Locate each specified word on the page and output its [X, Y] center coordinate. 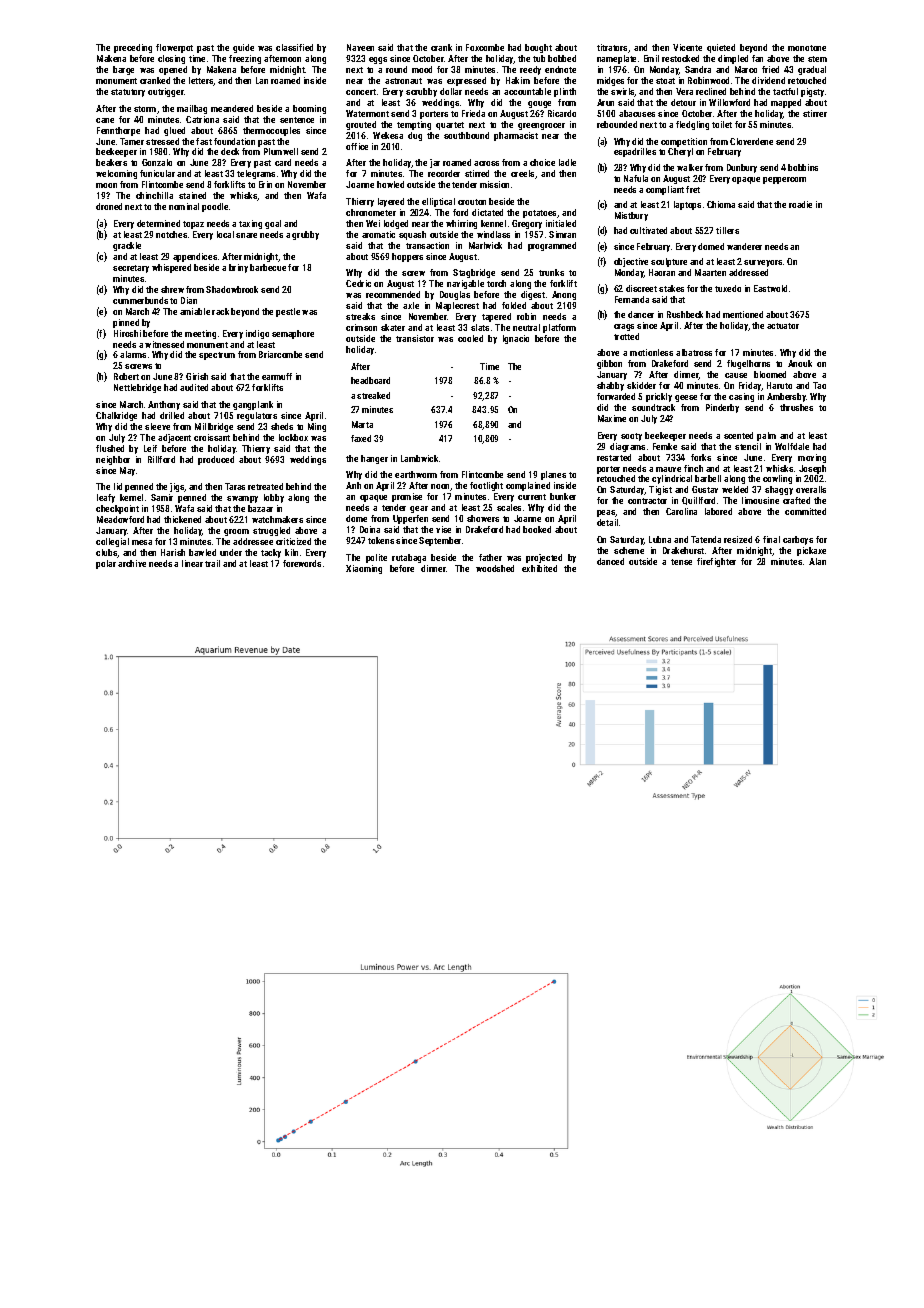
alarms [133, 354]
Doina [370, 529]
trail [212, 563]
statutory [128, 93]
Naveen [360, 47]
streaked [373, 395]
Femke [665, 446]
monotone [807, 48]
